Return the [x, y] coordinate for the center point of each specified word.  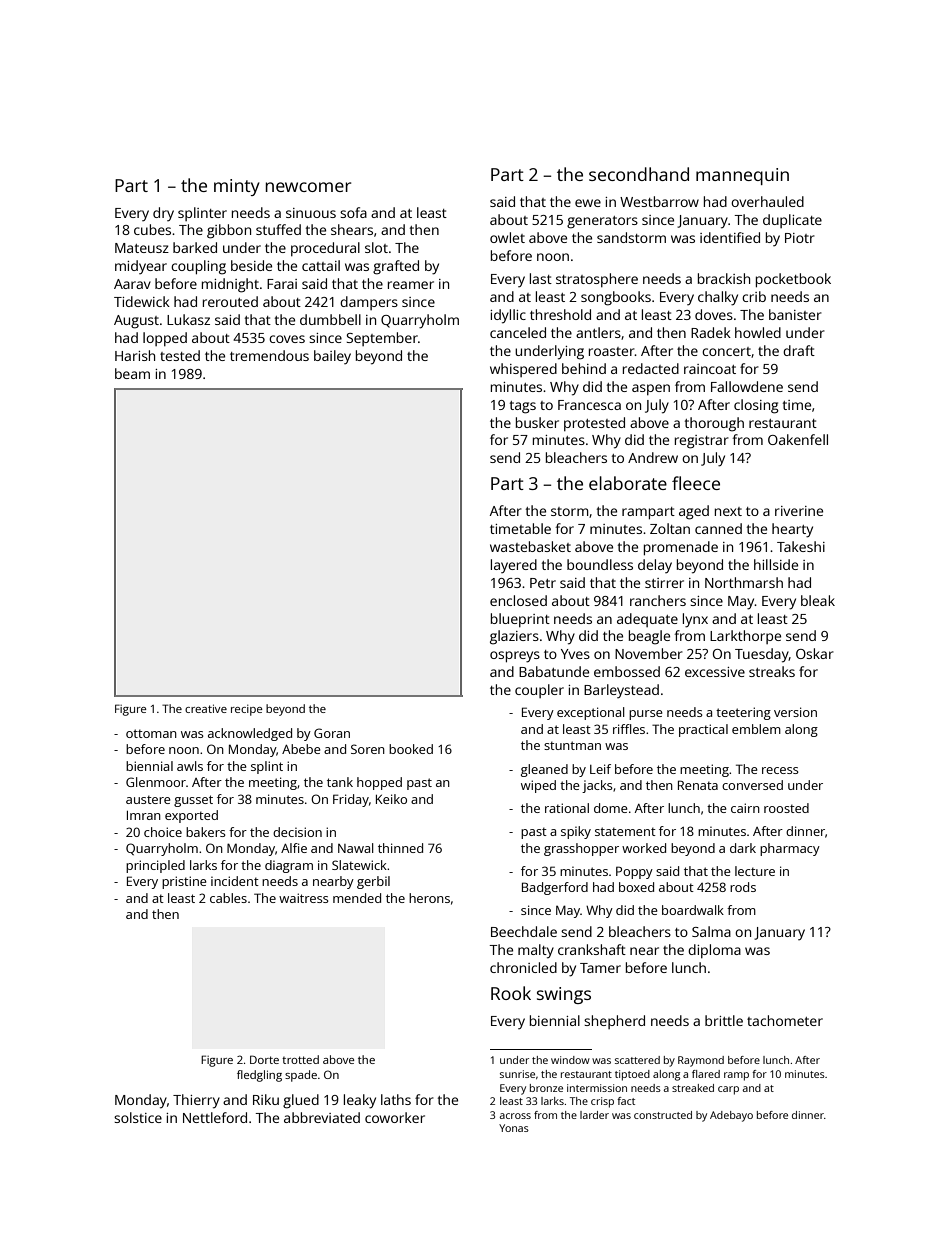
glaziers [514, 637]
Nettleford [215, 1117]
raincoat [710, 369]
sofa [353, 212]
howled [758, 332]
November [649, 653]
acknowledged [250, 734]
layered [514, 566]
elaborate [628, 483]
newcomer [308, 187]
